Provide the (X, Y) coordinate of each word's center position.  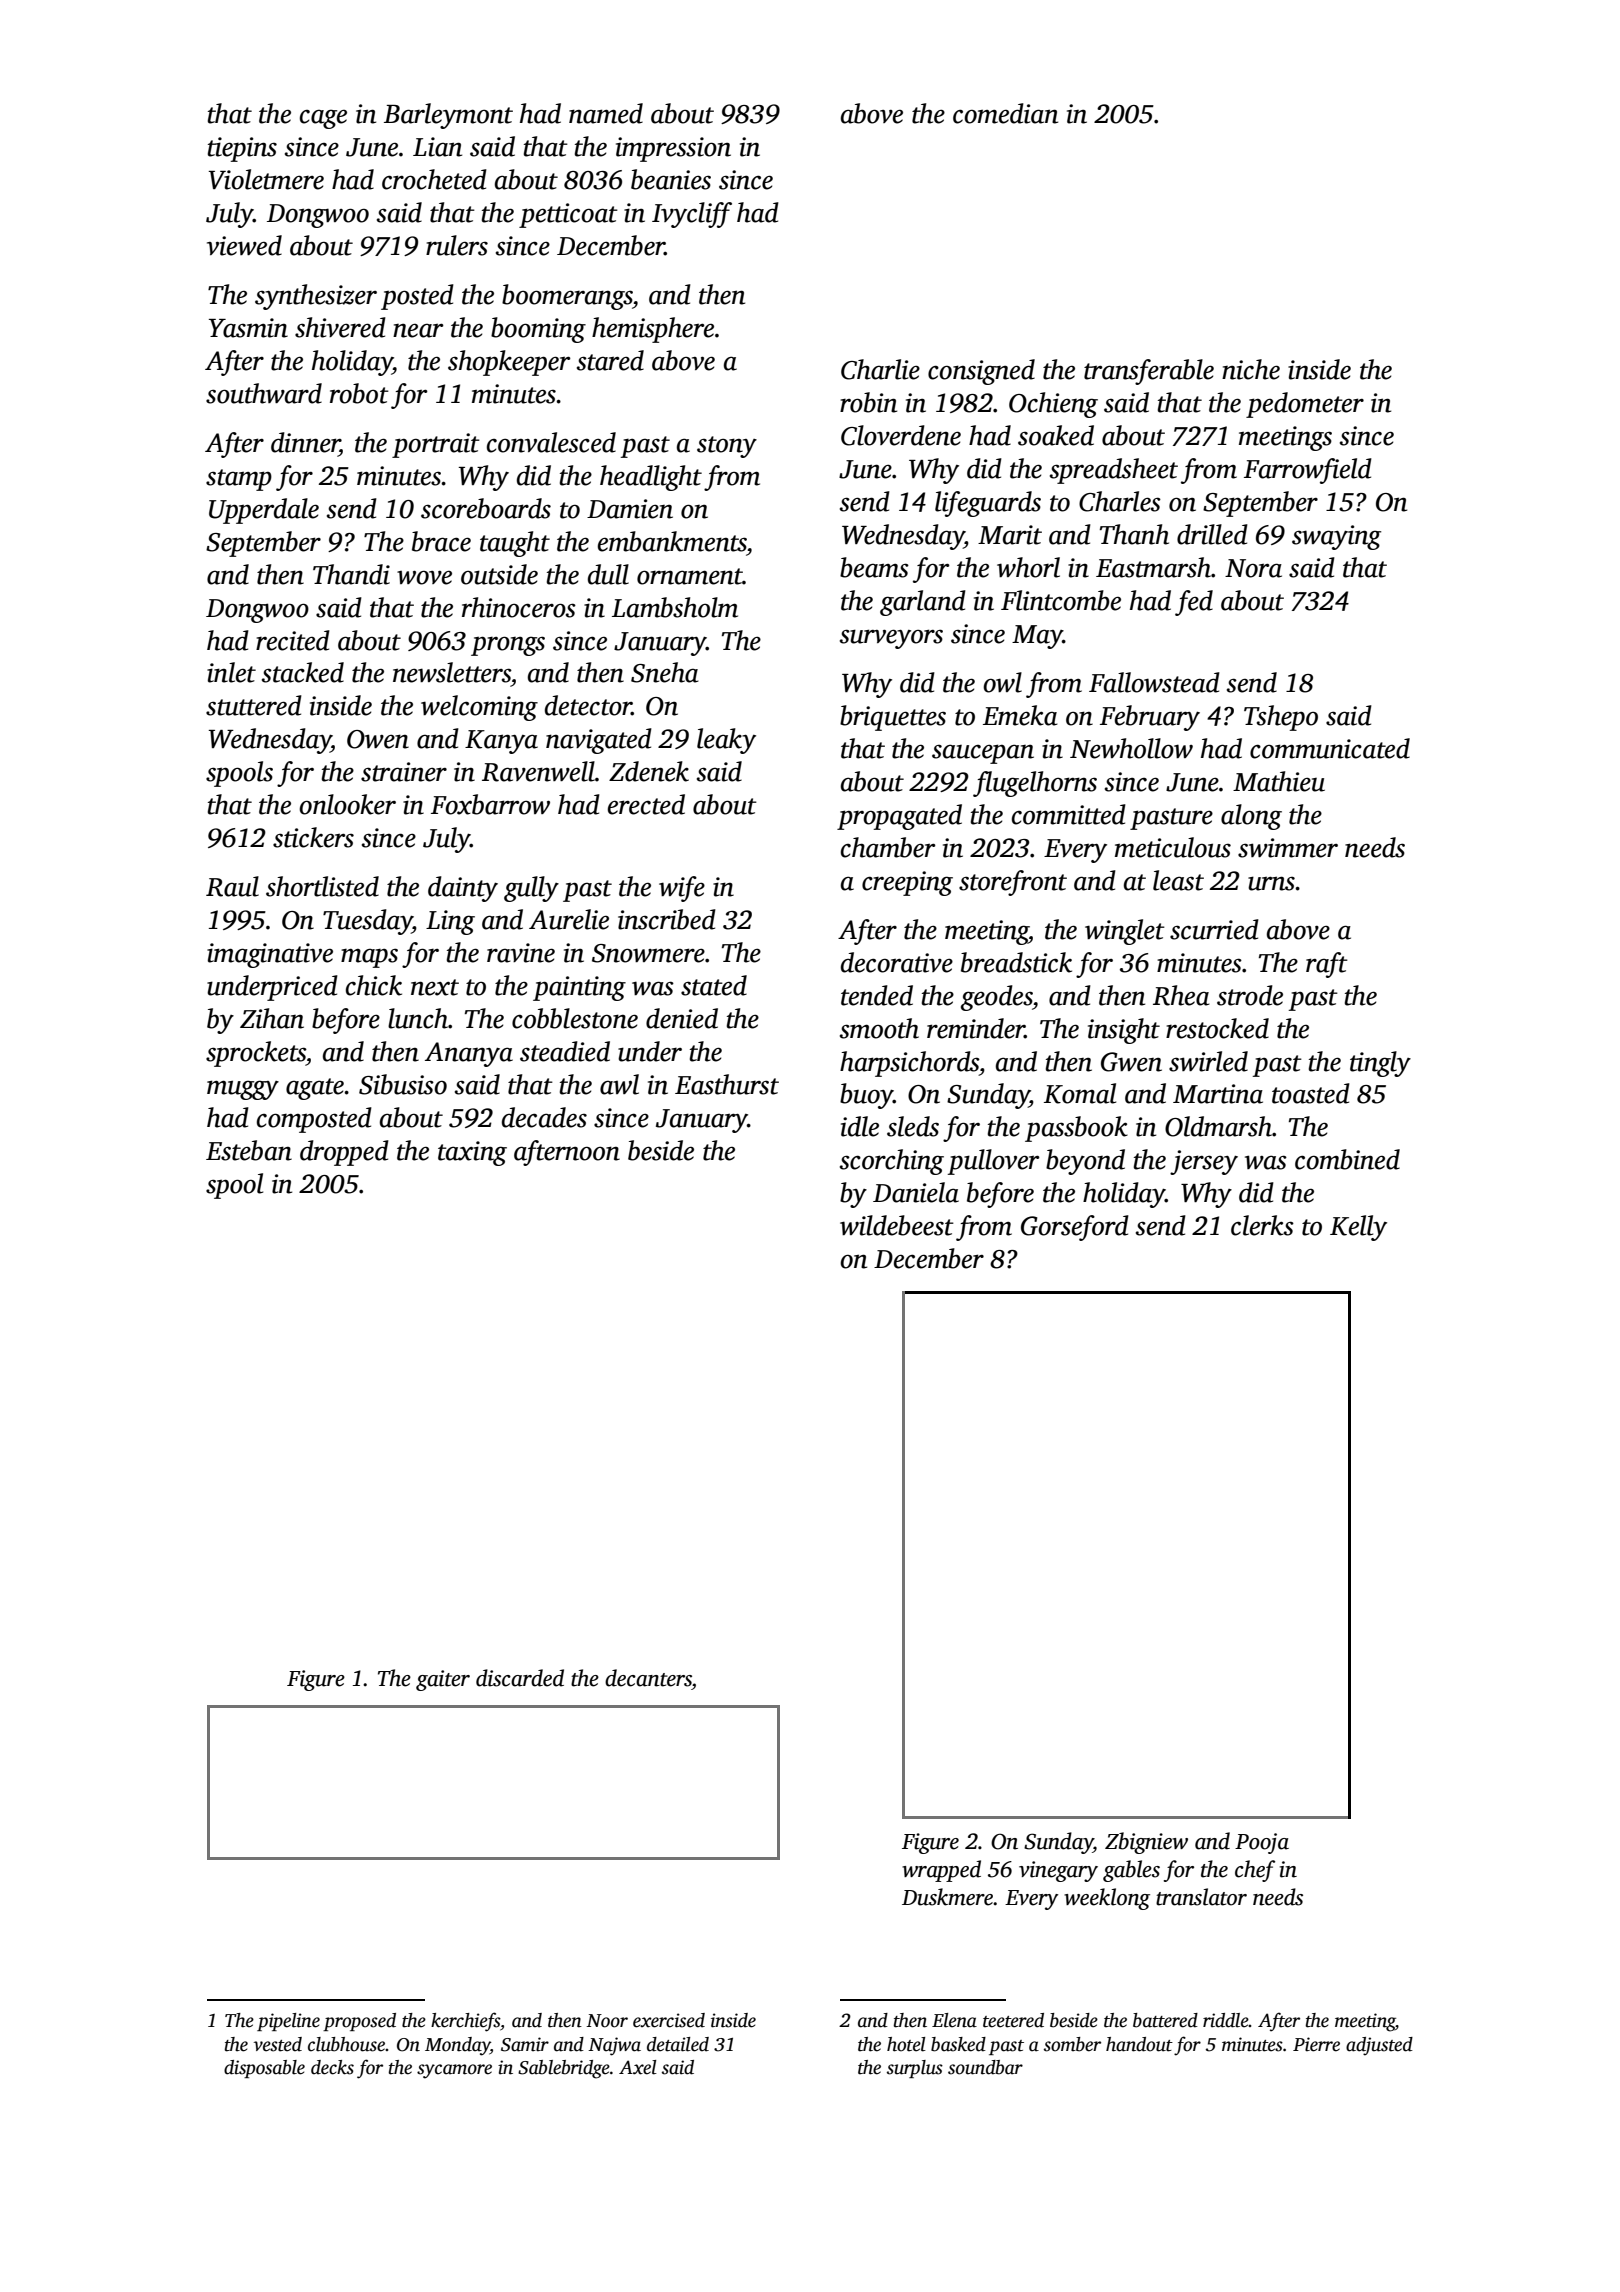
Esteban (249, 1150)
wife (682, 889)
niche (1251, 369)
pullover (994, 1162)
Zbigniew (1146, 1843)
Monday (457, 2046)
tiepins (242, 149)
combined (1347, 1159)
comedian (1005, 113)
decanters (648, 1678)
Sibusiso (403, 1084)
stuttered (254, 705)
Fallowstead (1154, 682)
